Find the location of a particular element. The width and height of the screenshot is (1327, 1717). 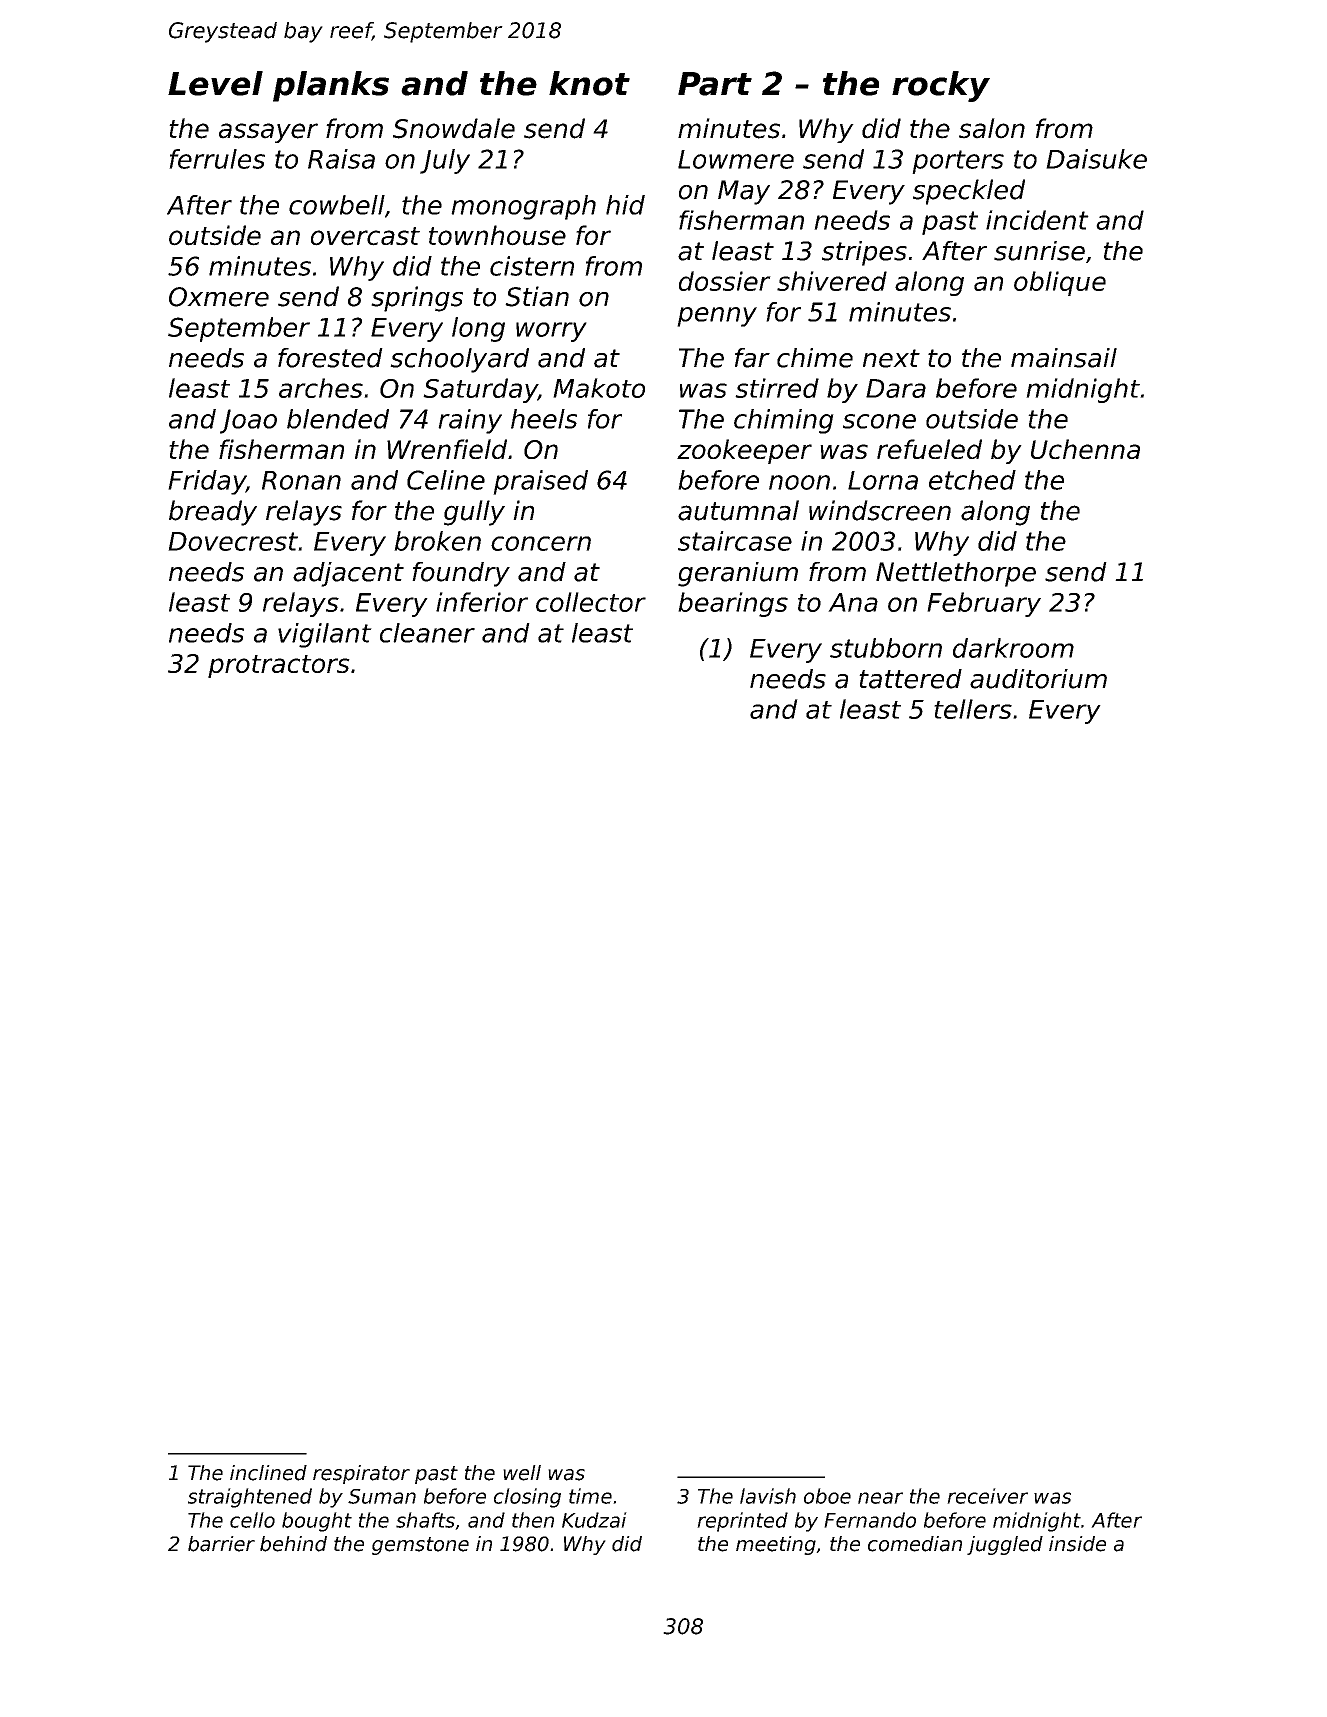

tellers is located at coordinates (973, 709).
